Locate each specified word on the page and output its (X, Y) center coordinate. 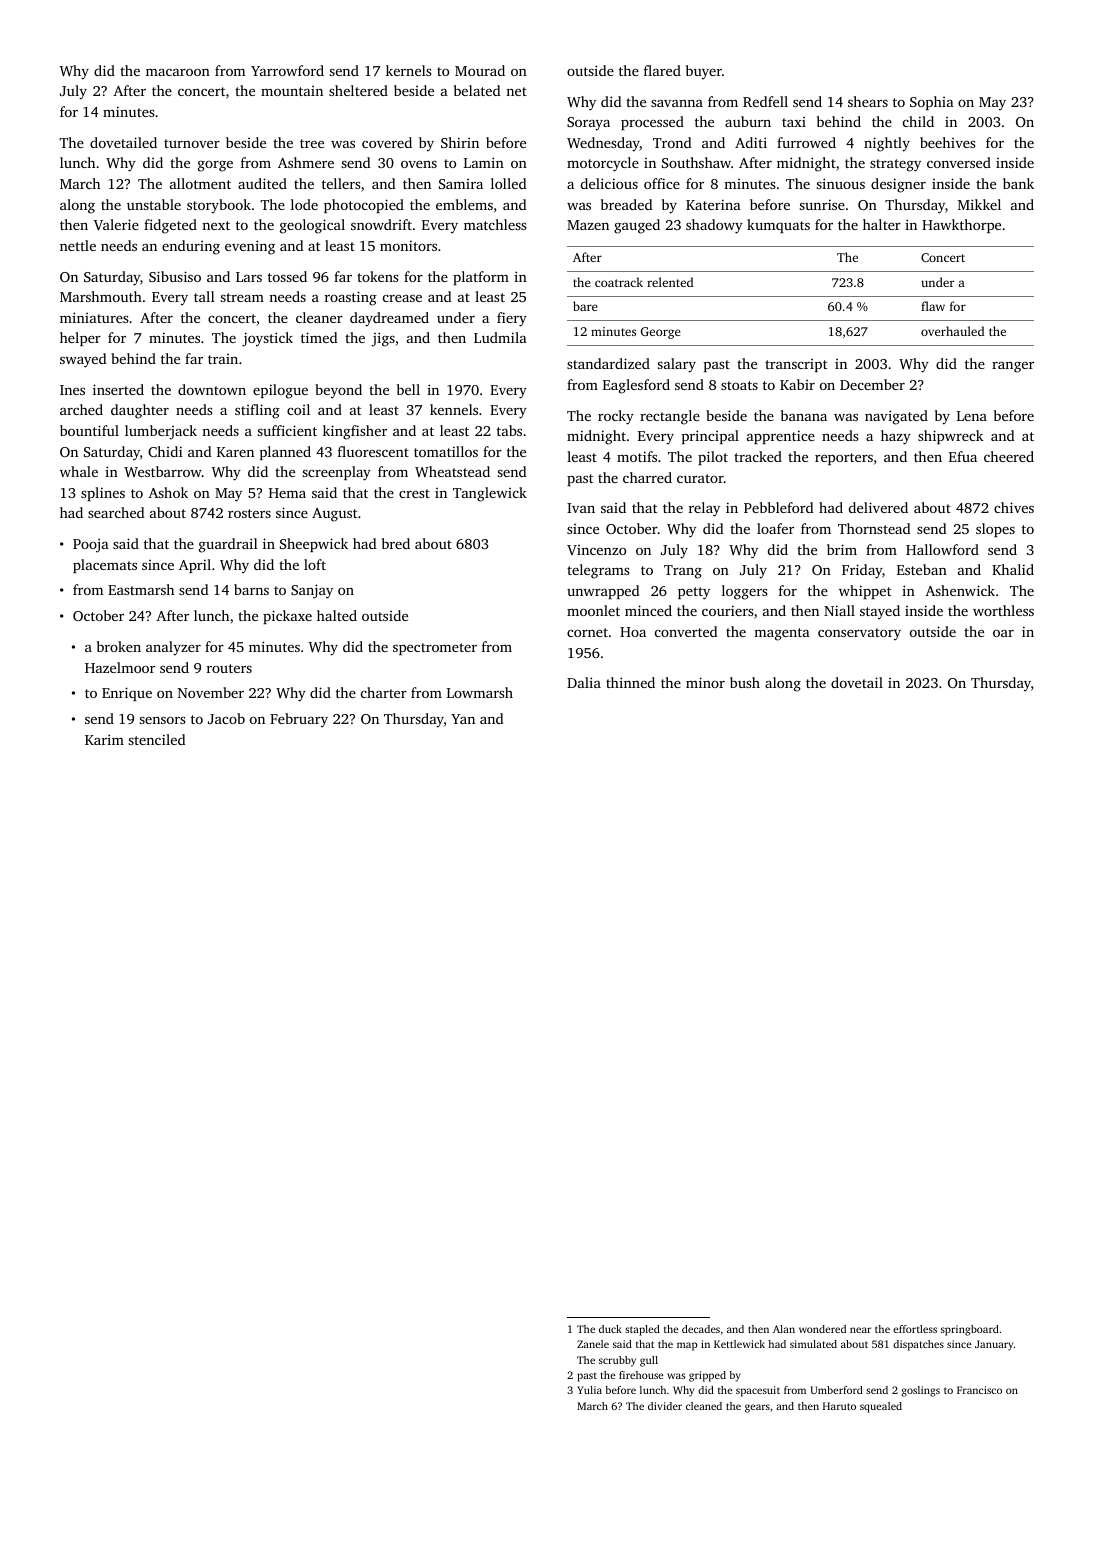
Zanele (593, 1344)
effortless (915, 1329)
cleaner (319, 317)
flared (662, 70)
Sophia (932, 103)
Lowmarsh (480, 692)
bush (745, 682)
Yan (463, 719)
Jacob (226, 718)
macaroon (178, 72)
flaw (933, 306)
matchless (495, 224)
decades (701, 1329)
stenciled (156, 739)
